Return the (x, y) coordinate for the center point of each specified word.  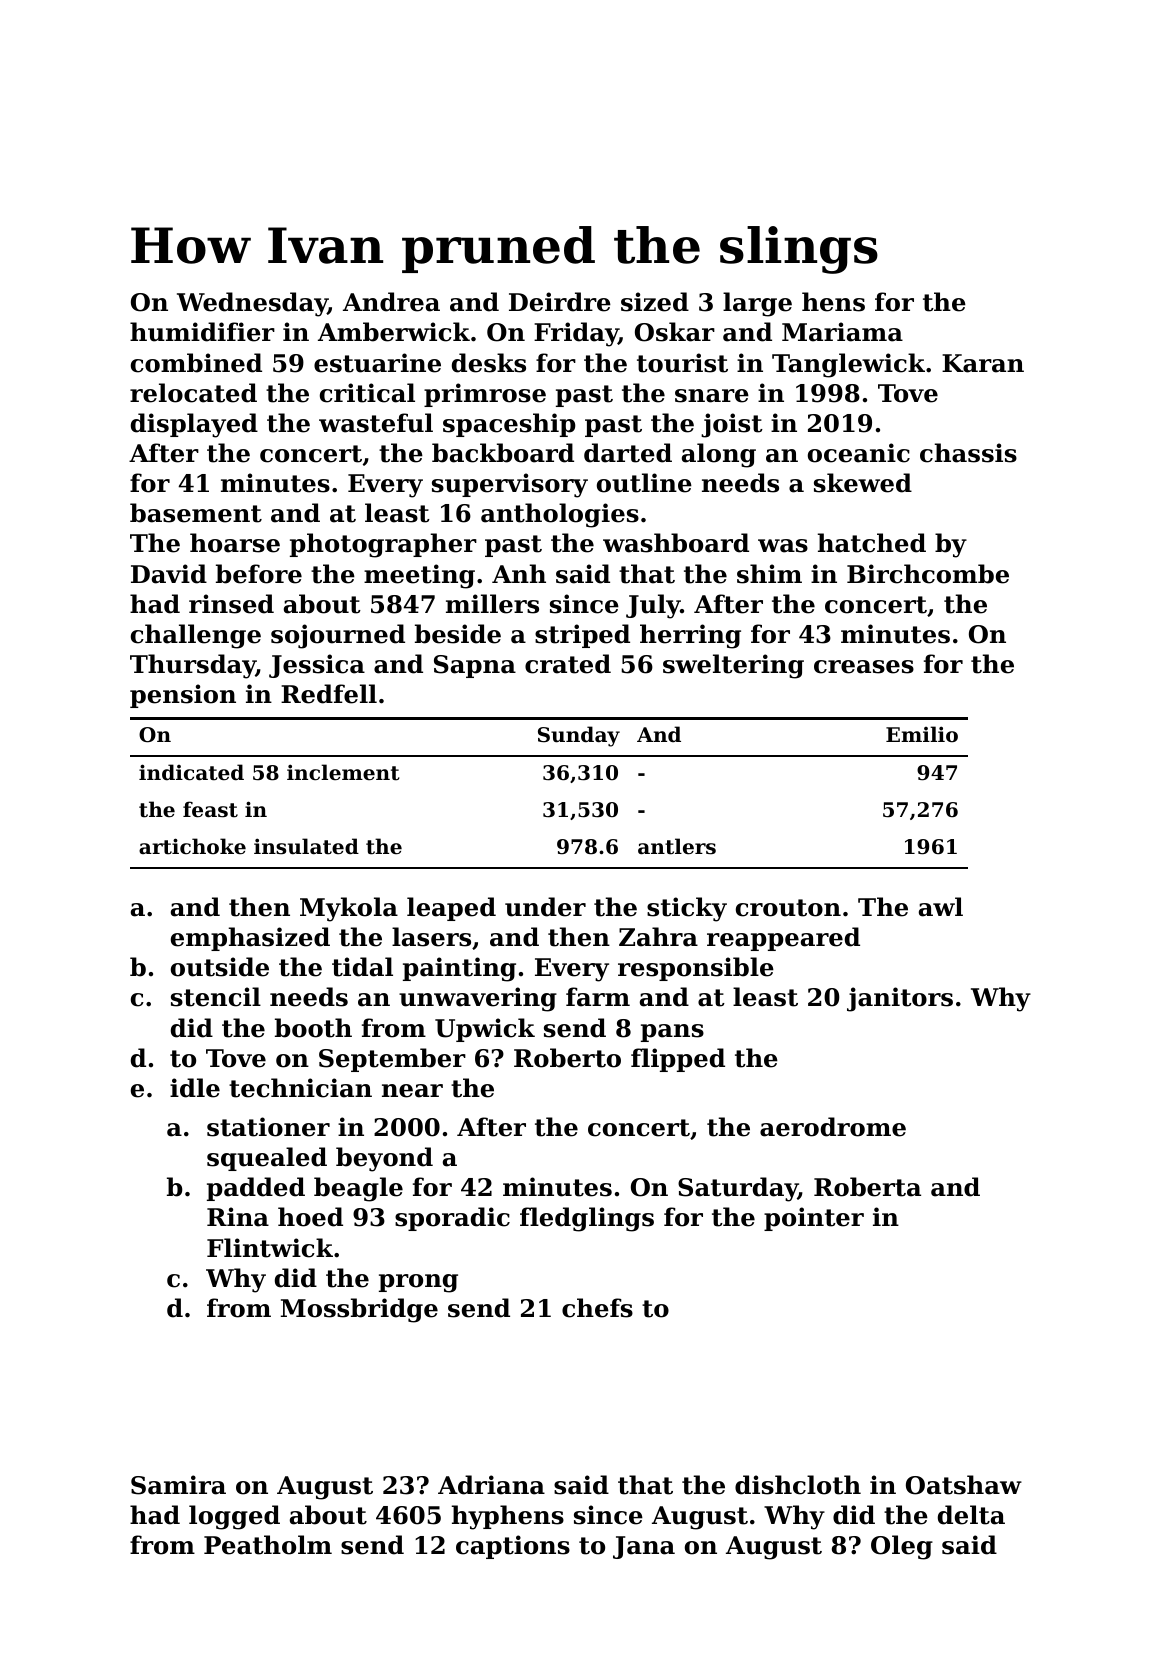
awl (941, 907)
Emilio (922, 734)
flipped (678, 1060)
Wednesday (252, 304)
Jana (644, 1547)
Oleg (902, 1547)
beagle (358, 1189)
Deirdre (560, 302)
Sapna (475, 666)
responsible (696, 969)
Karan (983, 363)
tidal (362, 967)
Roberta (867, 1187)
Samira (178, 1485)
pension (183, 696)
